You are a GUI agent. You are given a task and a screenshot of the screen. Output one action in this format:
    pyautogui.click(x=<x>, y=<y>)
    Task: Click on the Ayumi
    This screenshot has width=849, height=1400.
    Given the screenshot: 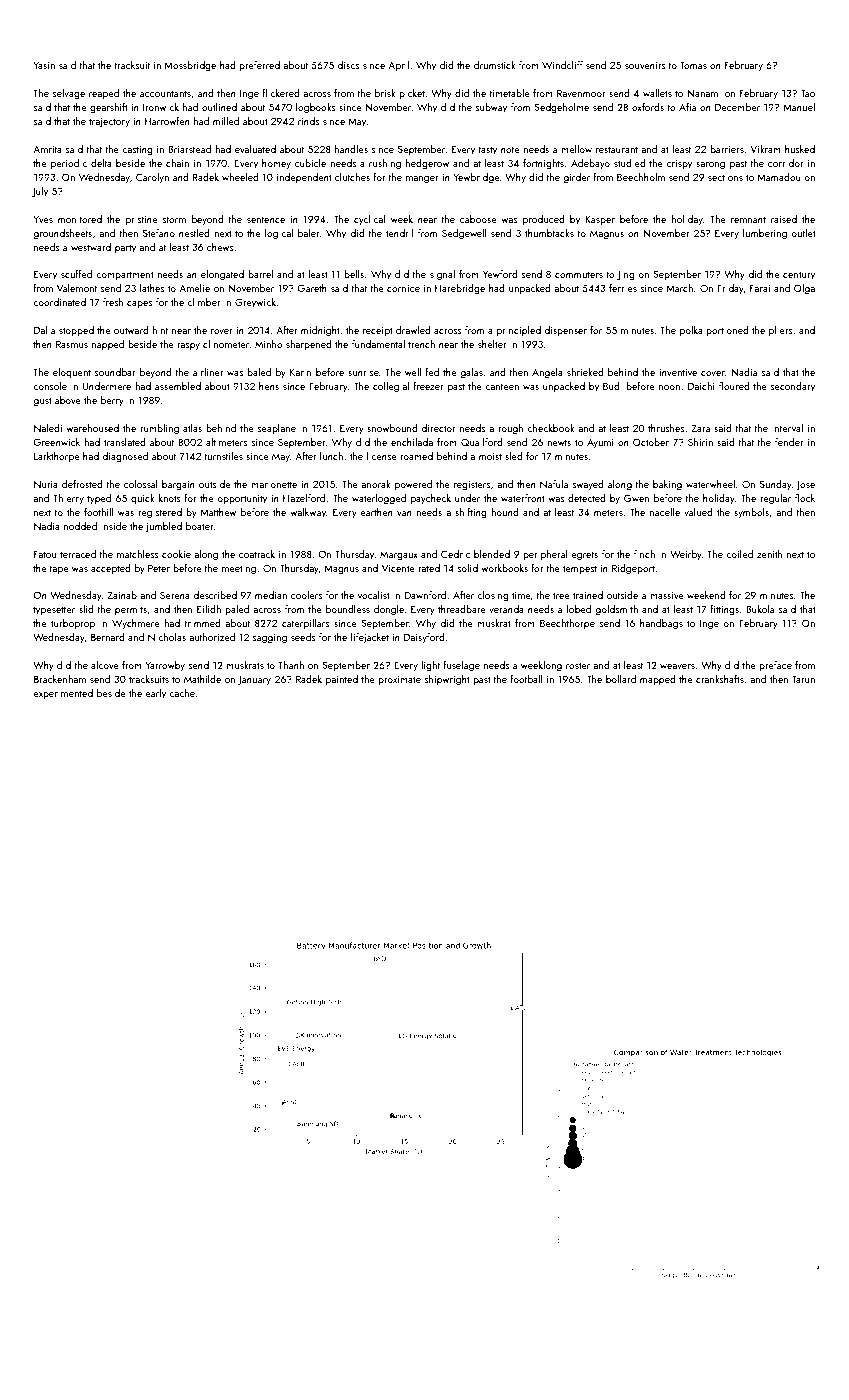 What is the action you would take?
    pyautogui.click(x=600, y=443)
